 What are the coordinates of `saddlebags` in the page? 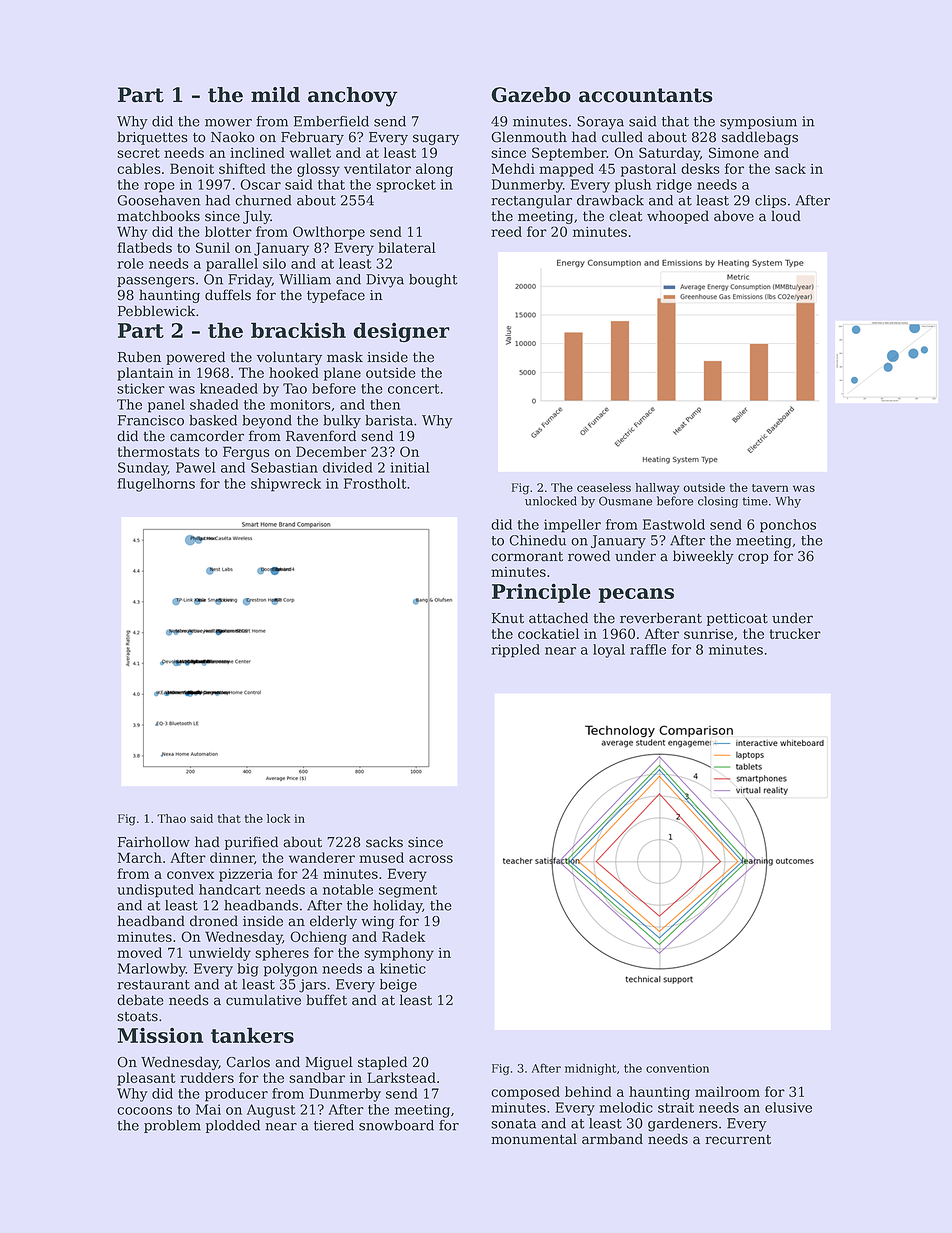 It's located at (760, 138).
